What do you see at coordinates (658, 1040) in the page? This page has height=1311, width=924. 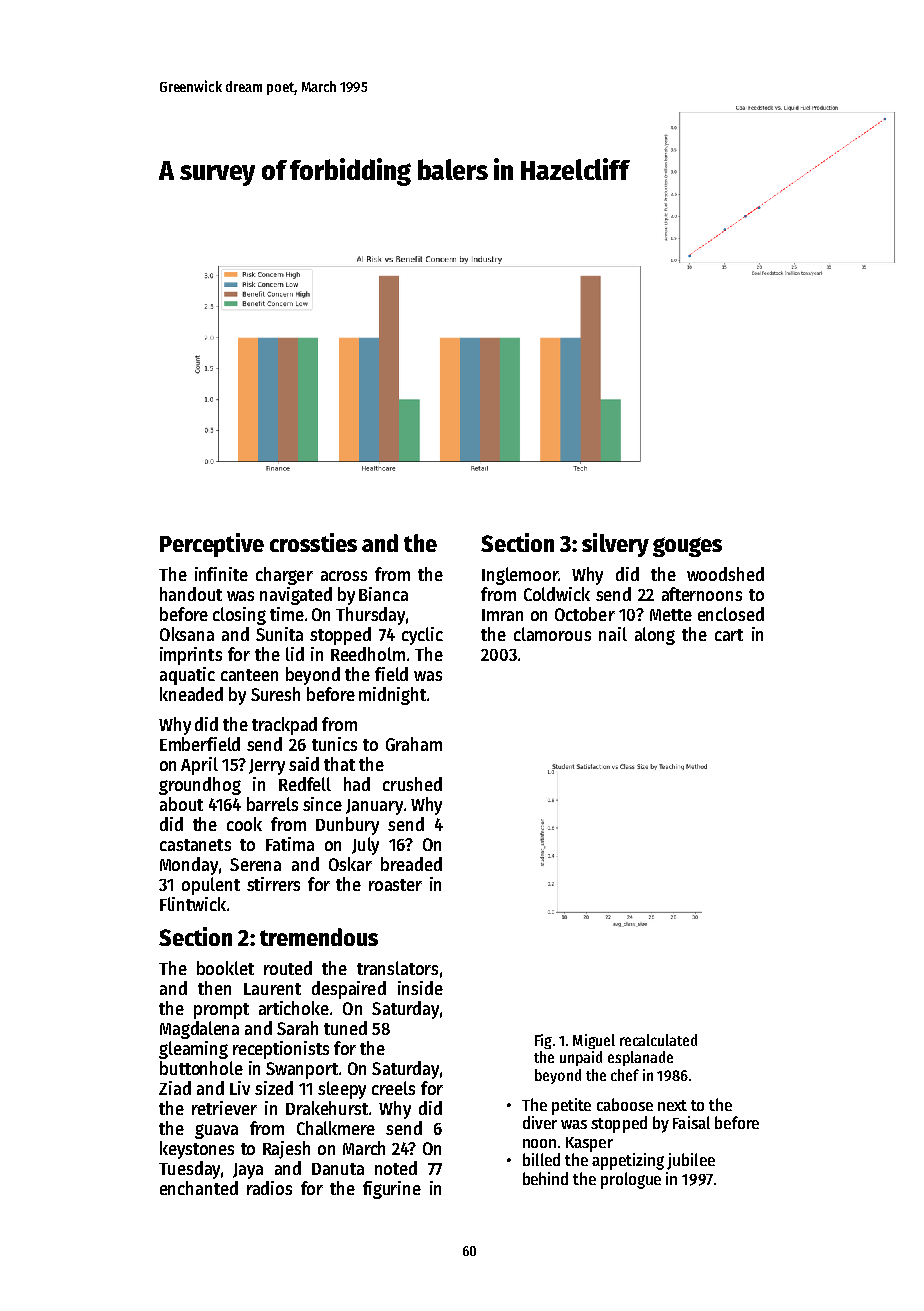 I see `recalculated` at bounding box center [658, 1040].
